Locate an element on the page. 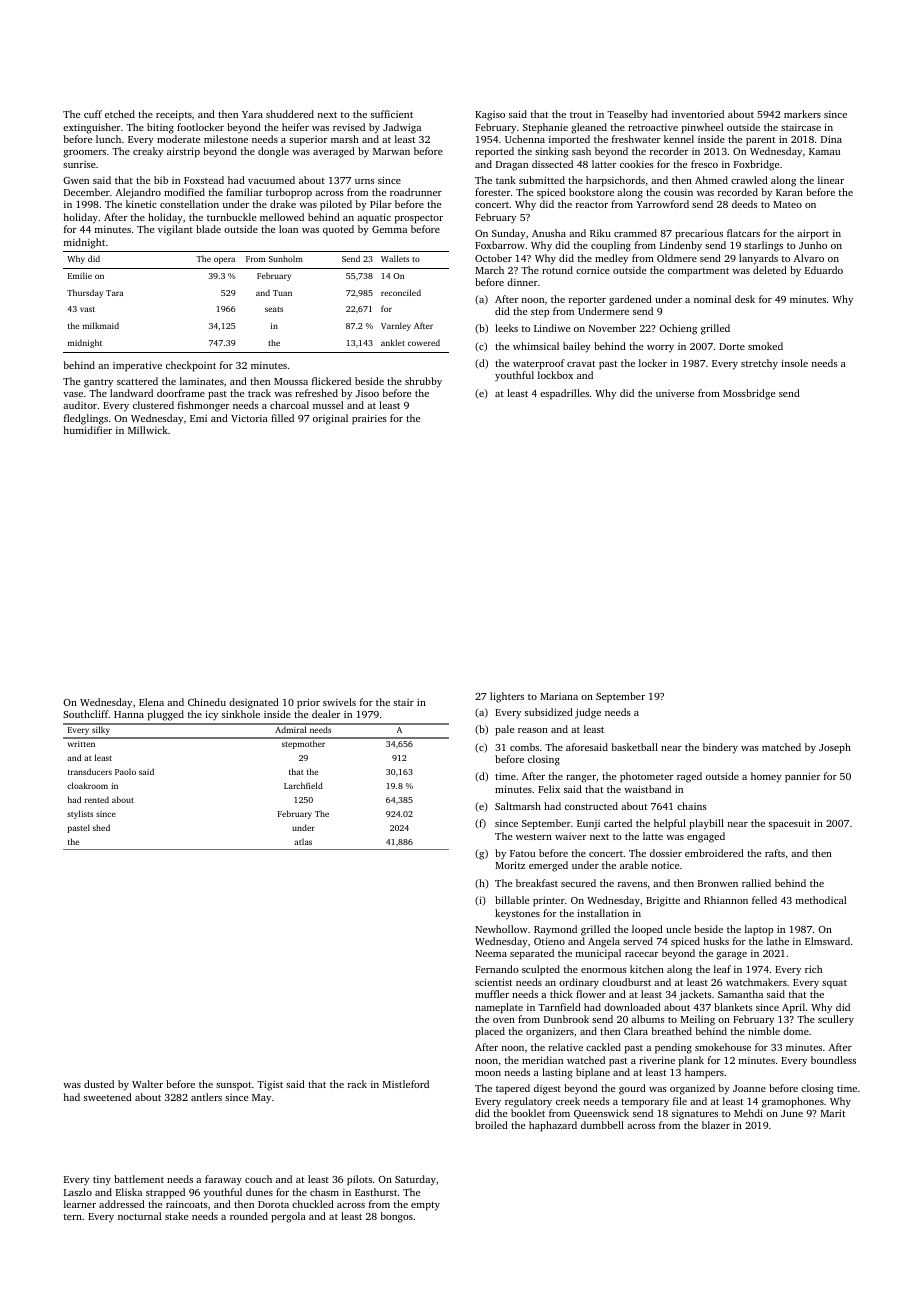  Yara is located at coordinates (252, 114).
